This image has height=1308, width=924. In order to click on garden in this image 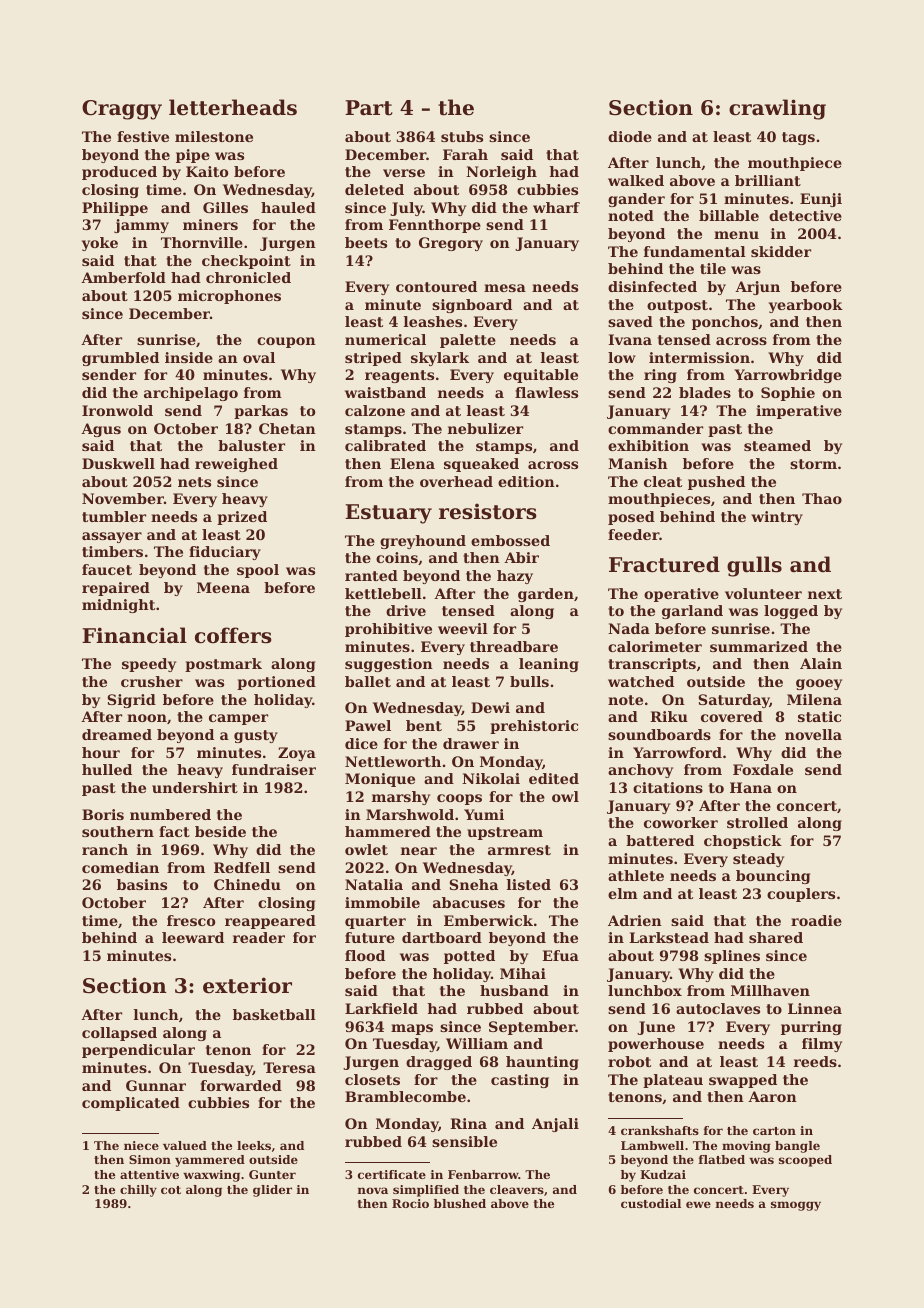, I will do `click(546, 595)`.
